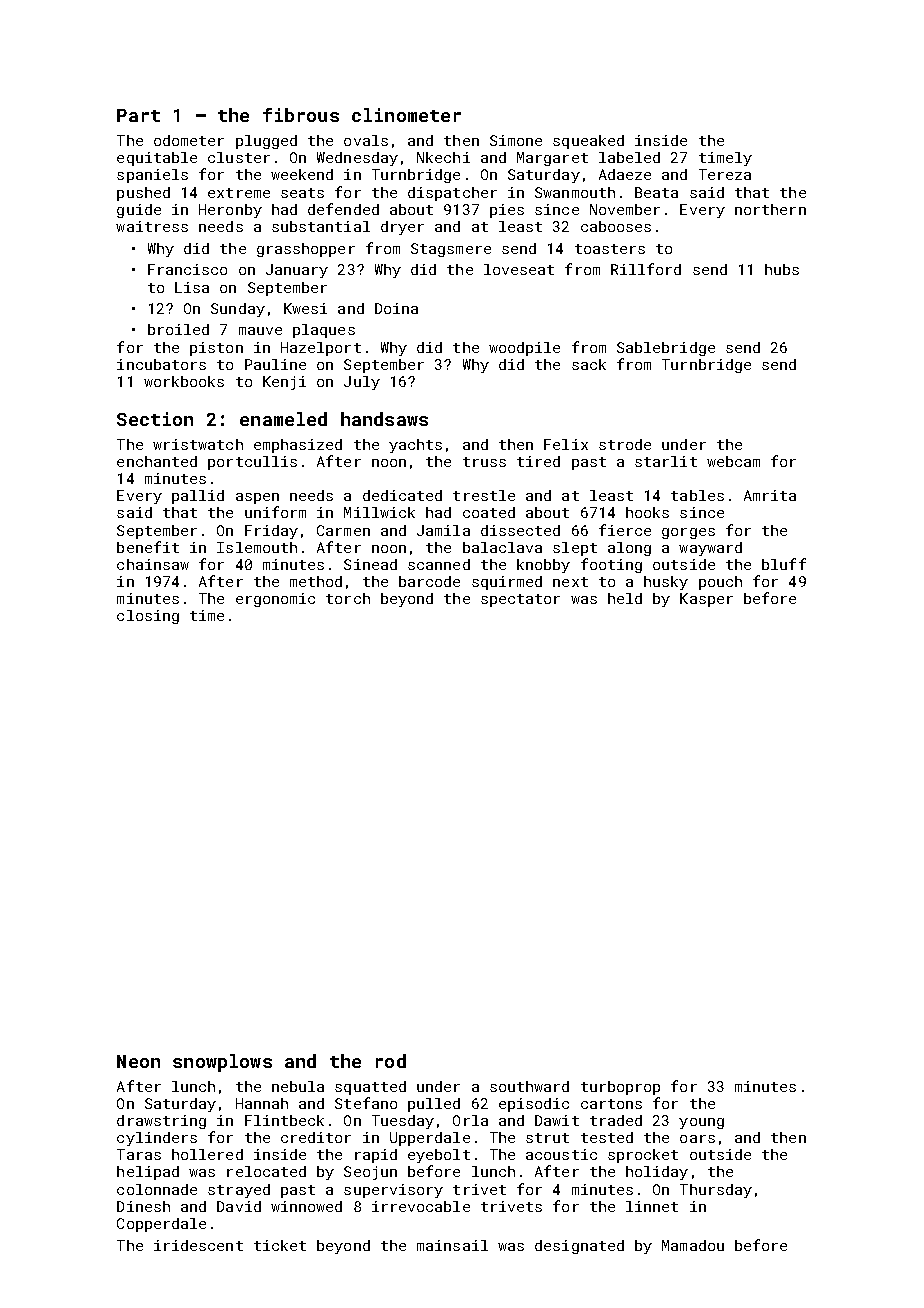  Describe the element at coordinates (770, 495) in the document. I see `Amrita` at that location.
